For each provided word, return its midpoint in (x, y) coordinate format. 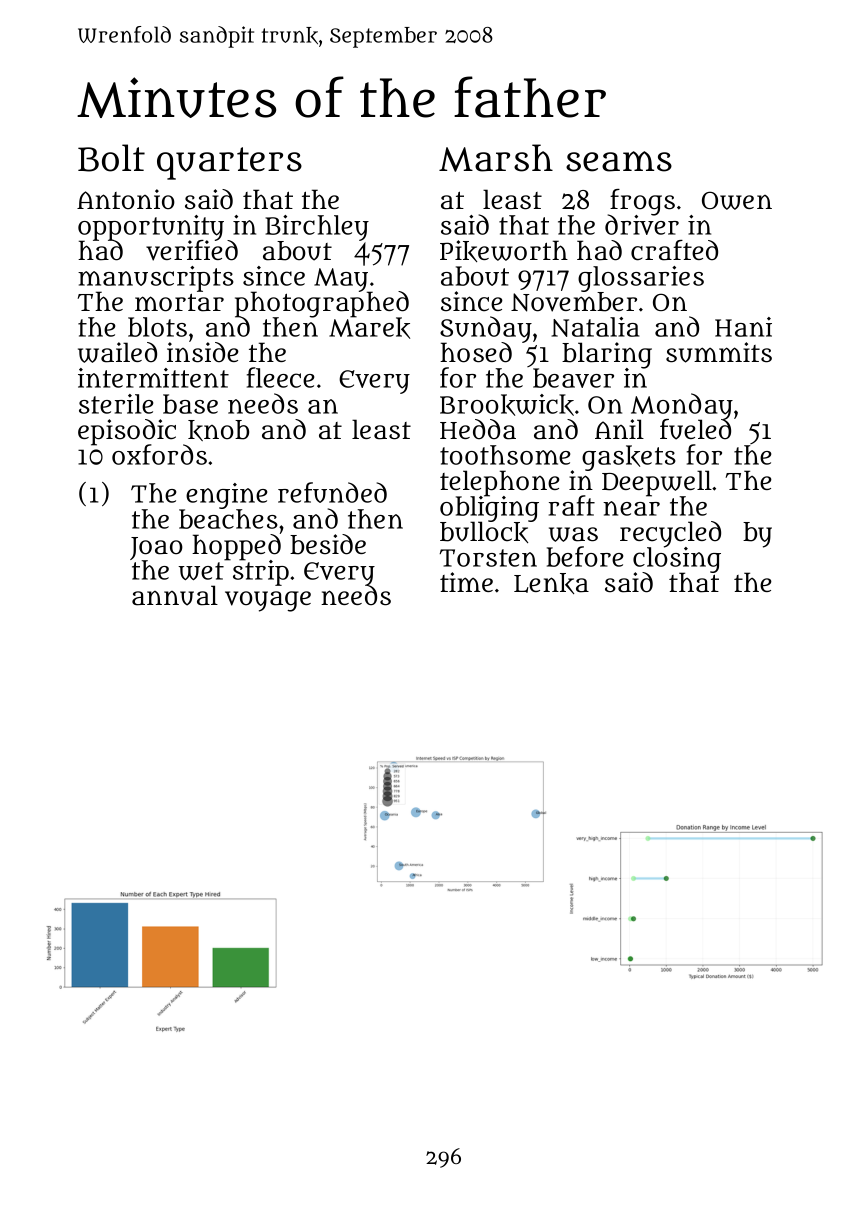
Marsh (496, 158)
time (466, 582)
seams (619, 161)
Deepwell (657, 483)
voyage (268, 601)
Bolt (111, 158)
